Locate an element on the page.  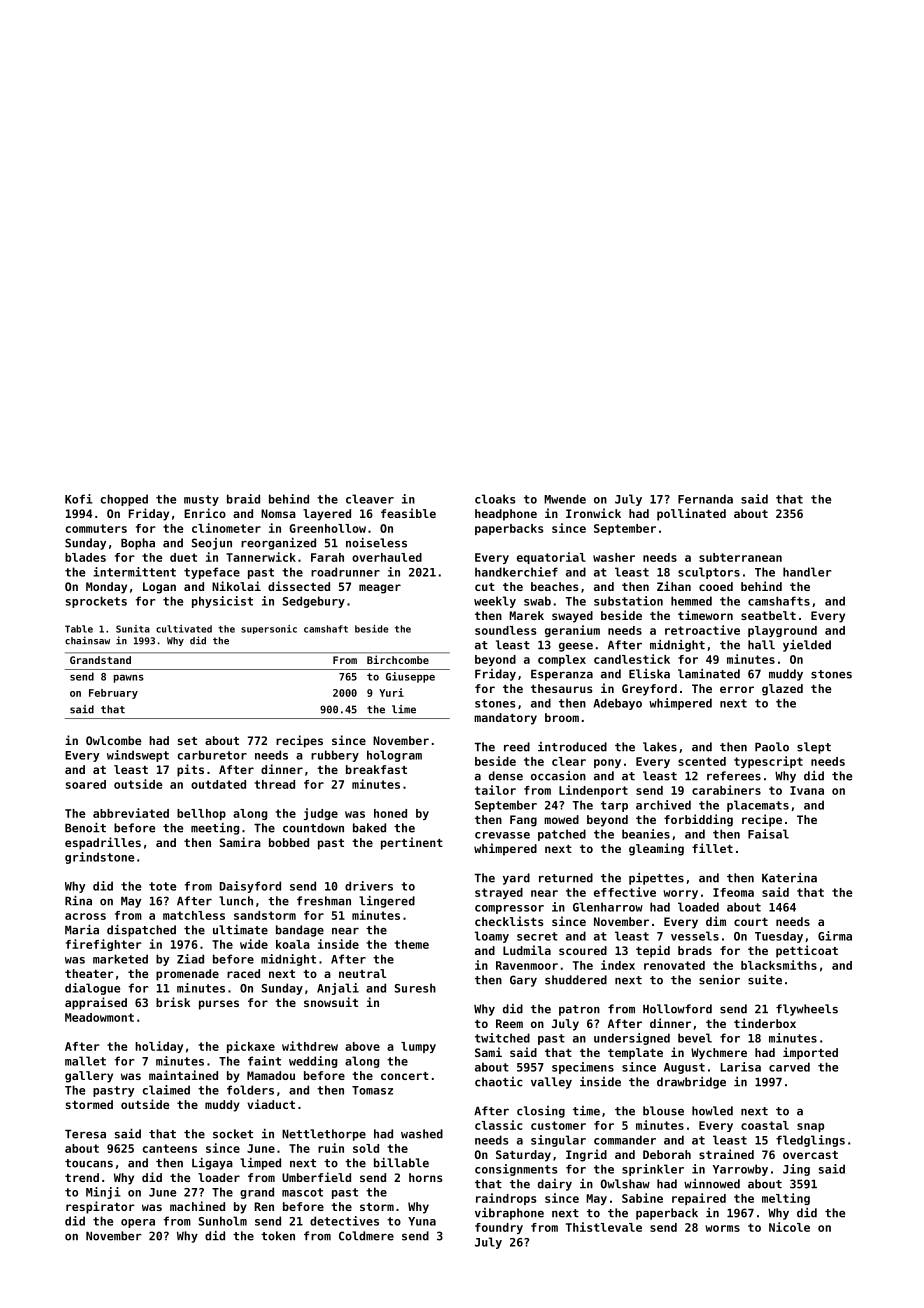
reed is located at coordinates (517, 747).
